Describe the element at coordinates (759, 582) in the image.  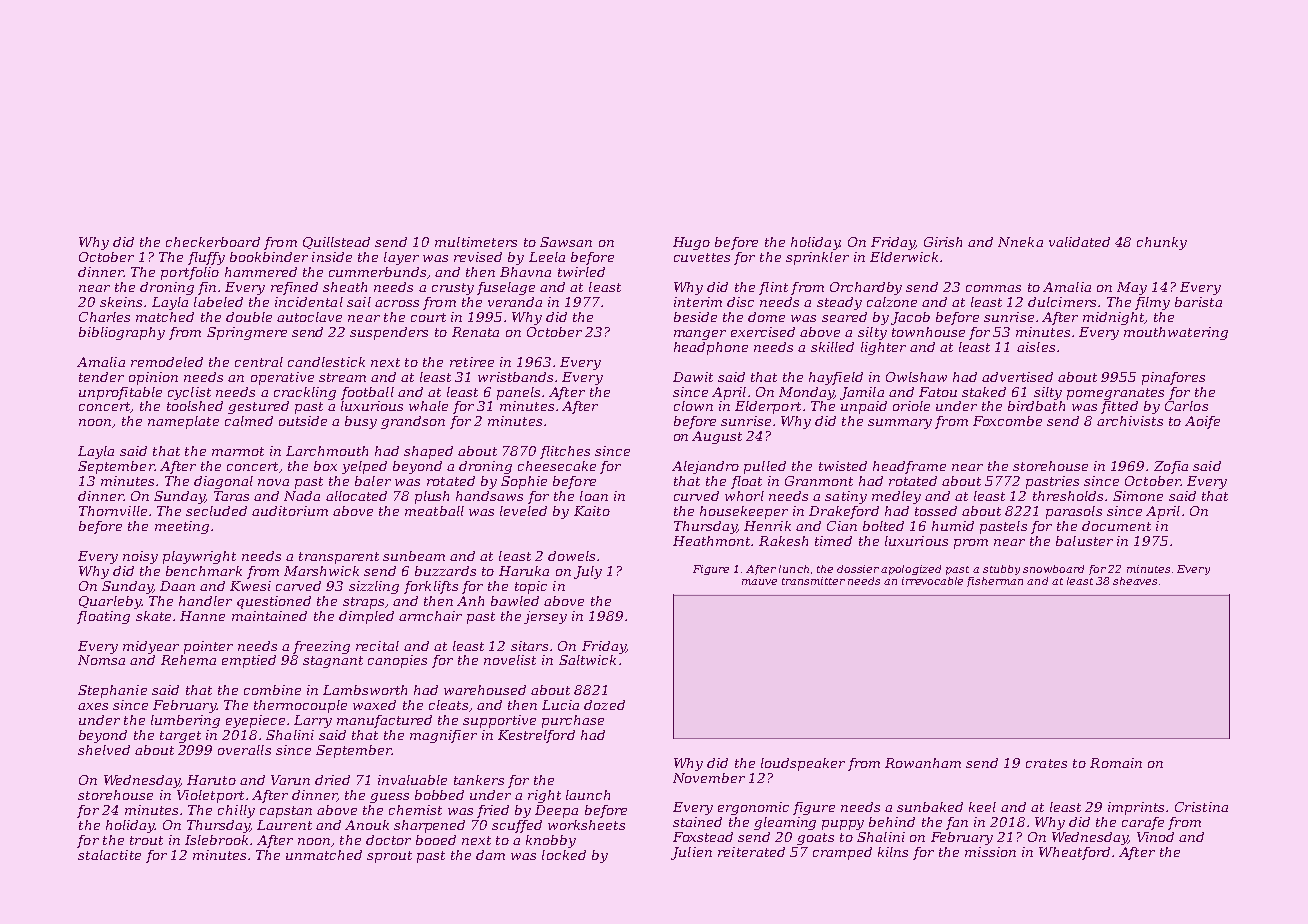
I see `mauve` at that location.
